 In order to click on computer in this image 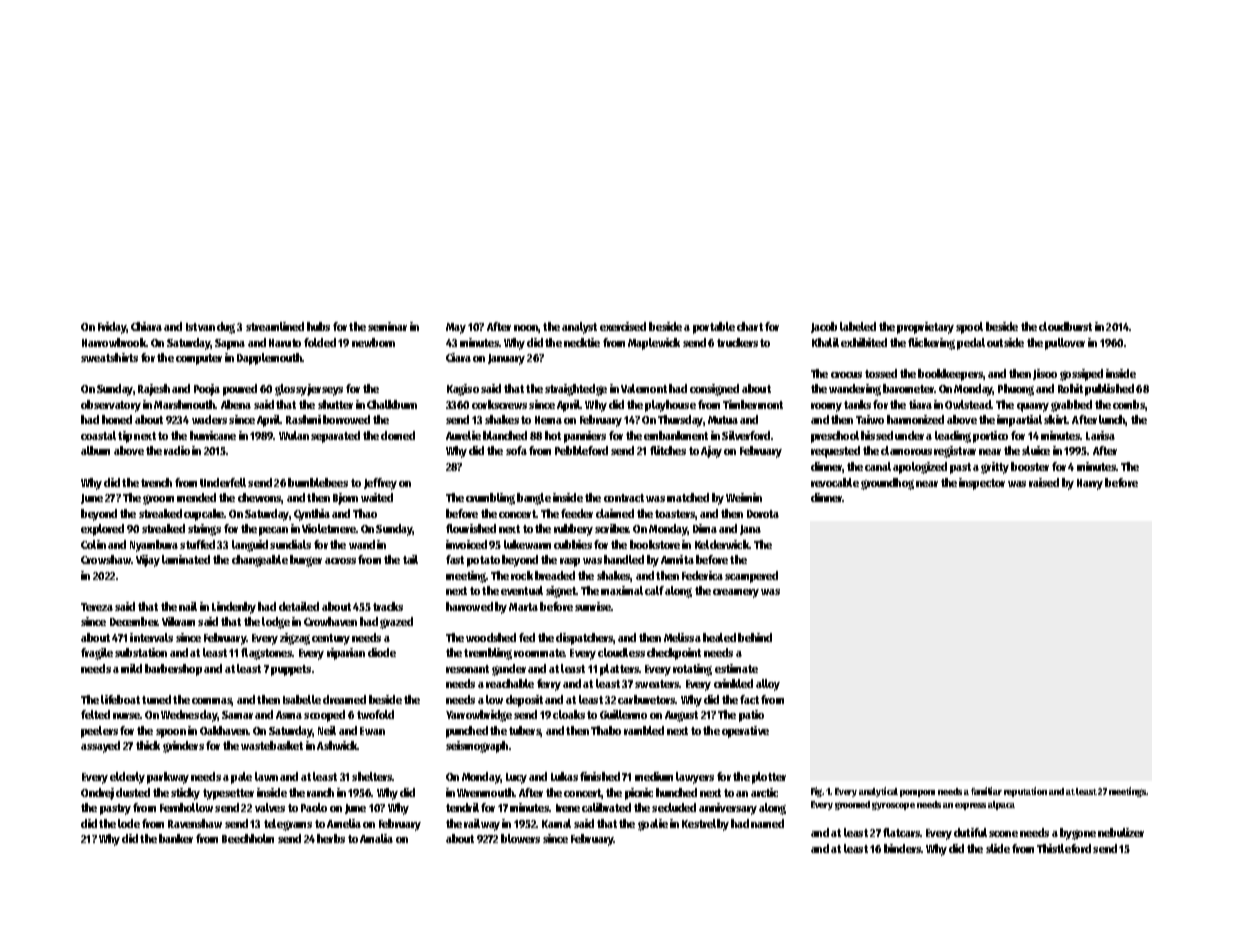, I will do `click(199, 359)`.
